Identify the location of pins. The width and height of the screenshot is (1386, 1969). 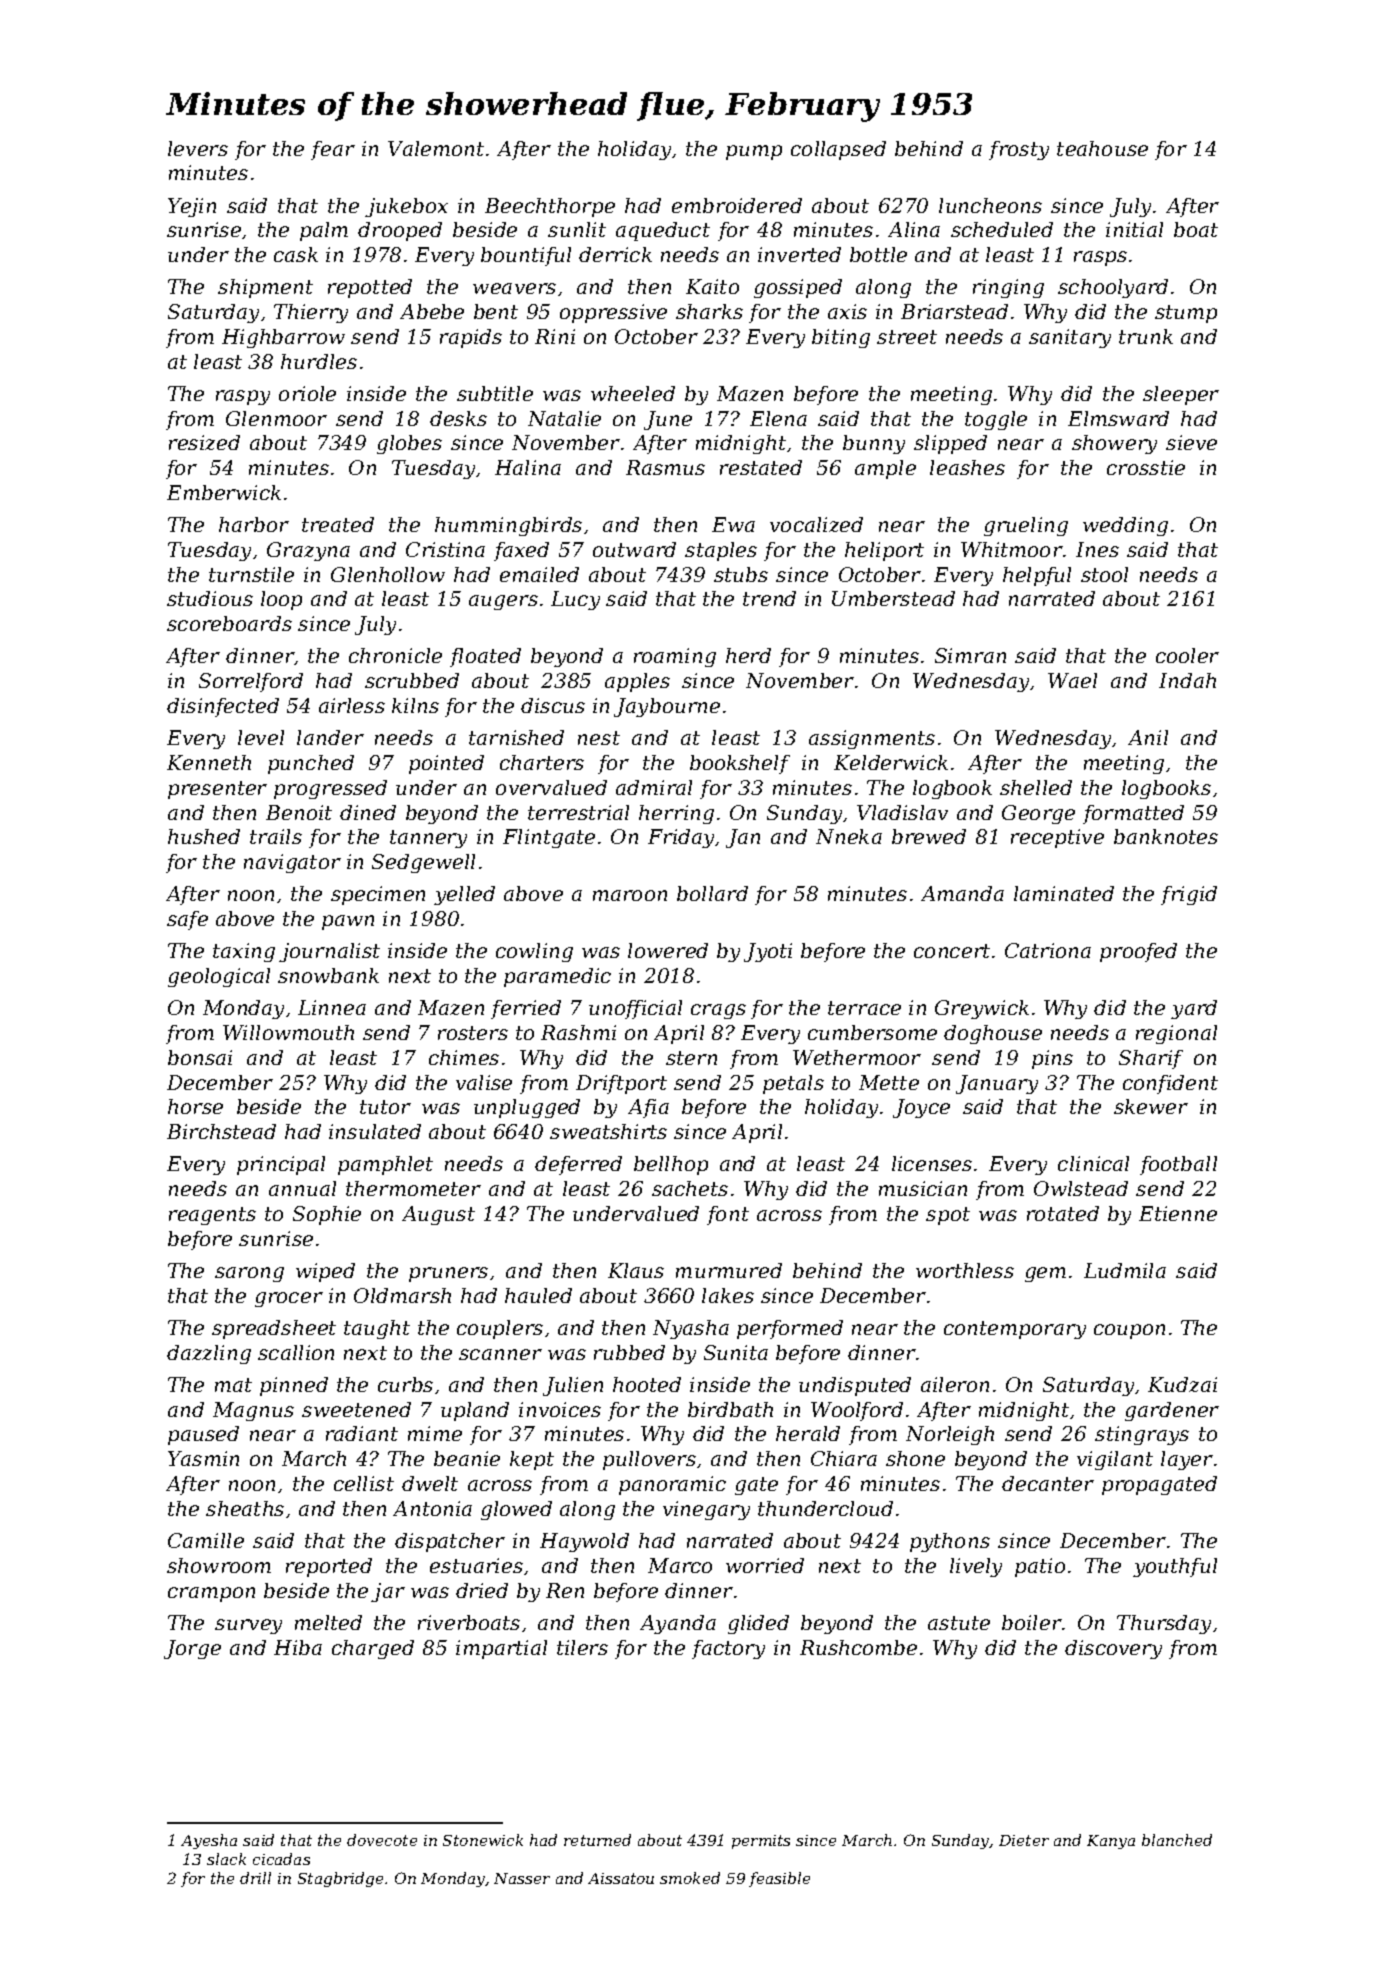
(1052, 1059).
